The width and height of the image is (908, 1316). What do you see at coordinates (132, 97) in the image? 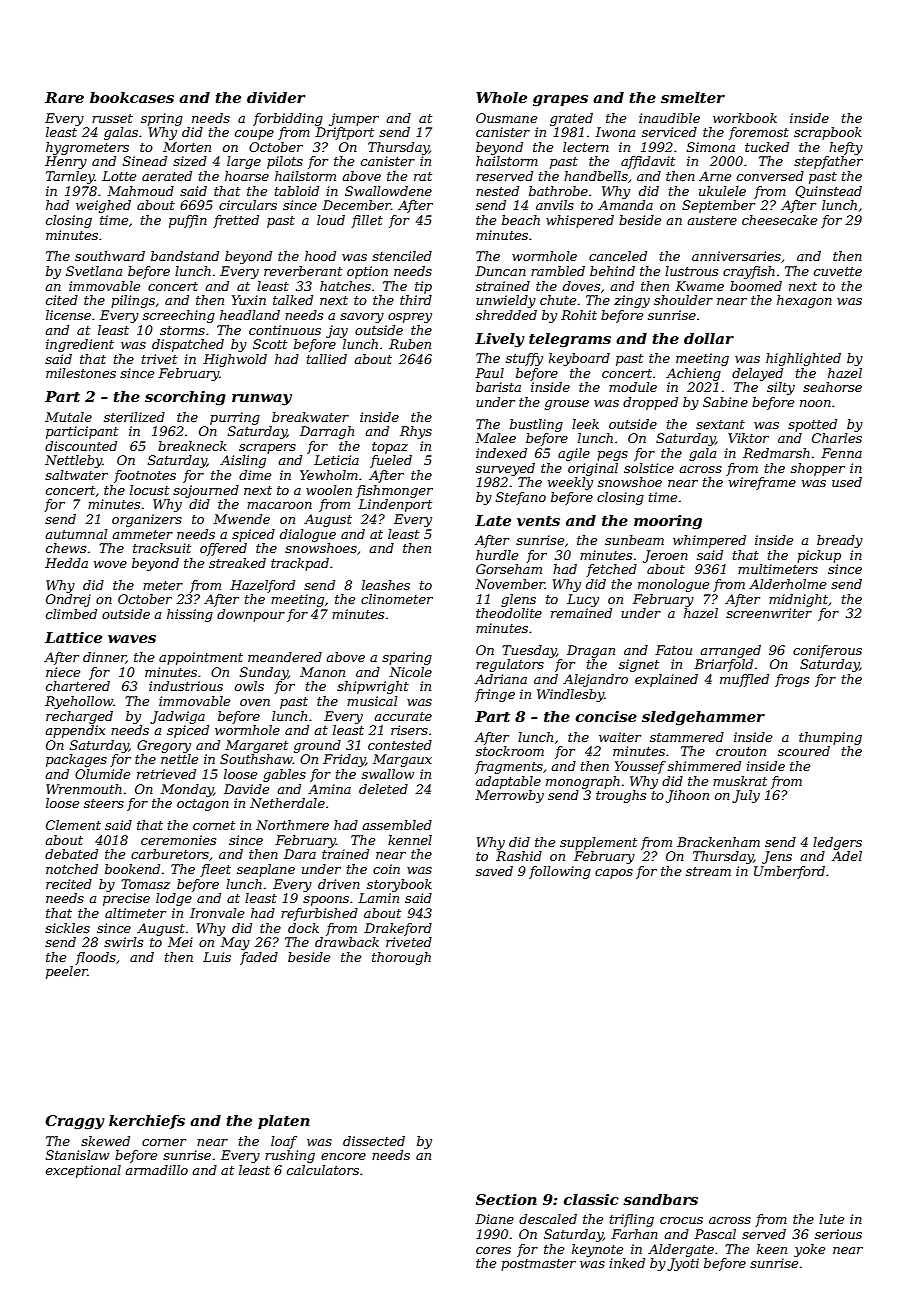
I see `bookcases` at bounding box center [132, 97].
